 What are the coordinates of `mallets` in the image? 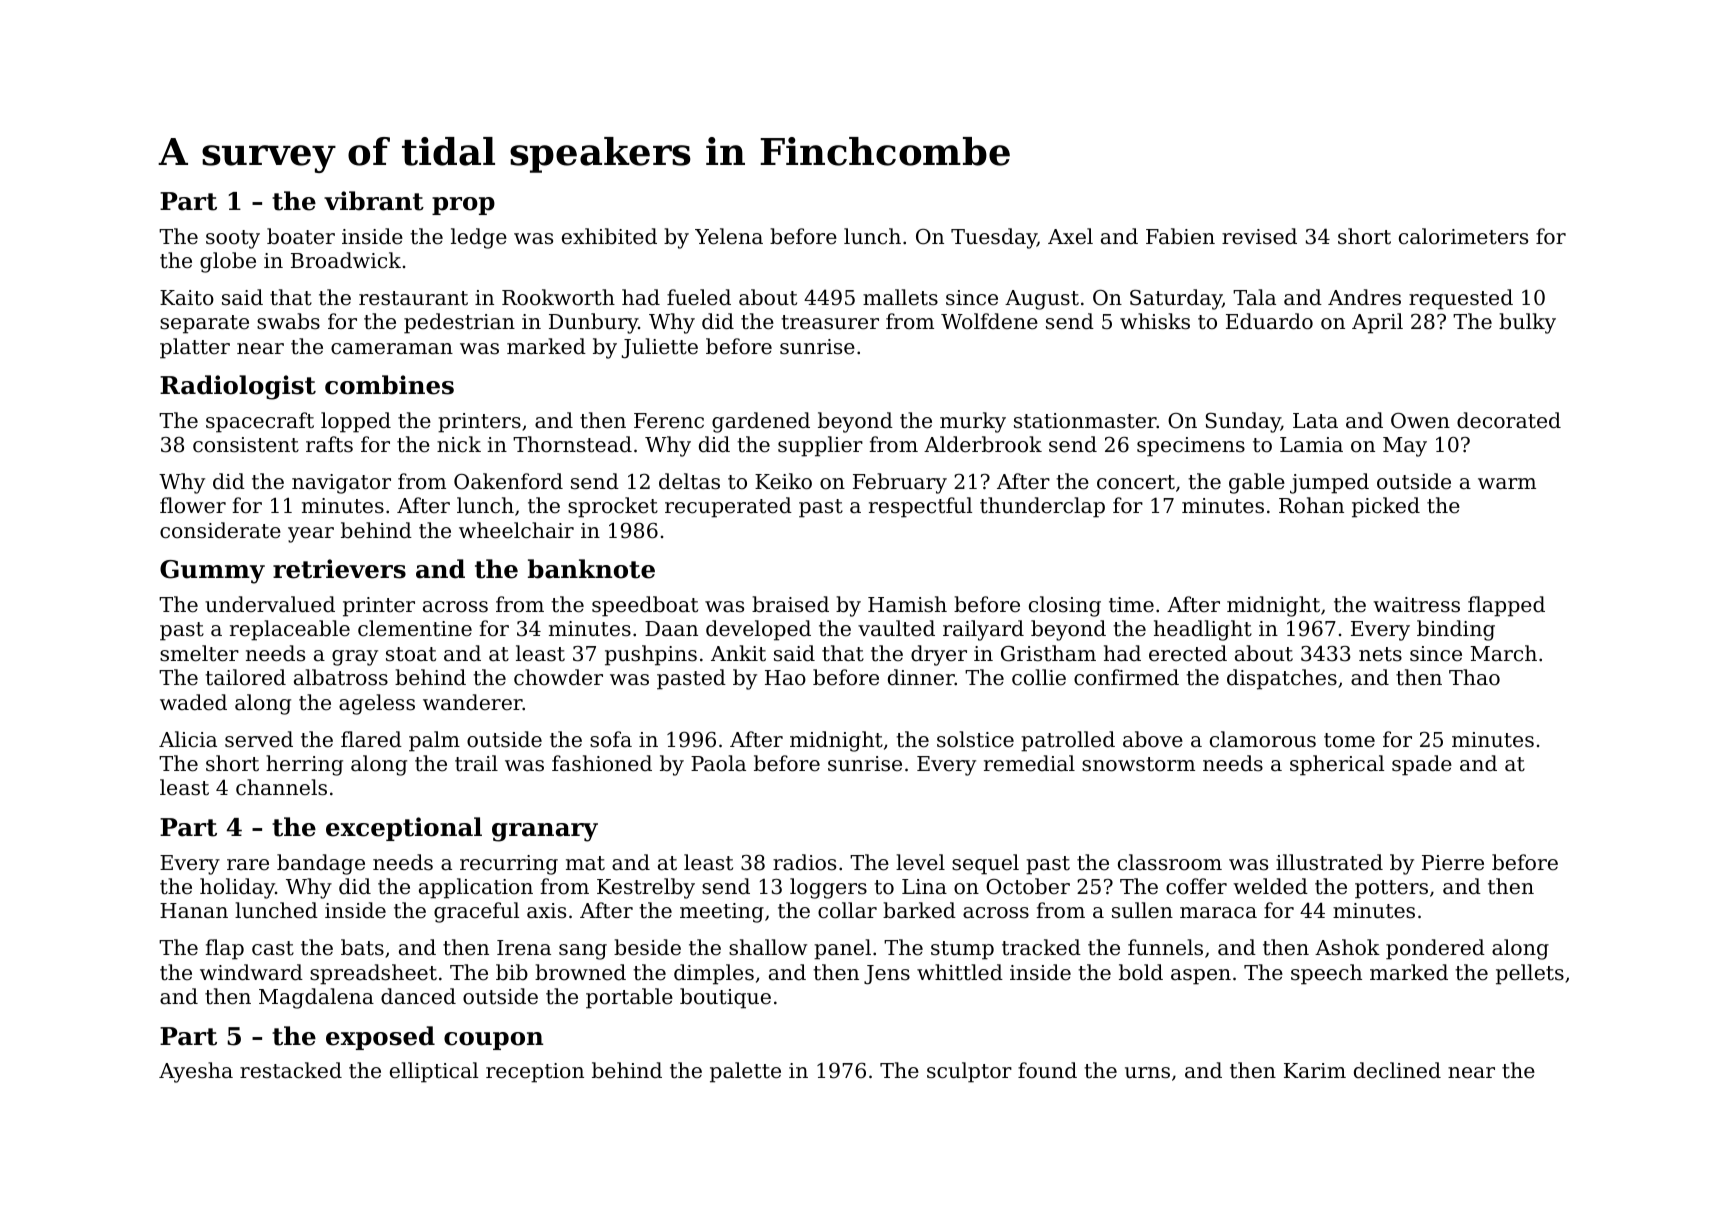 It's located at (900, 297).
